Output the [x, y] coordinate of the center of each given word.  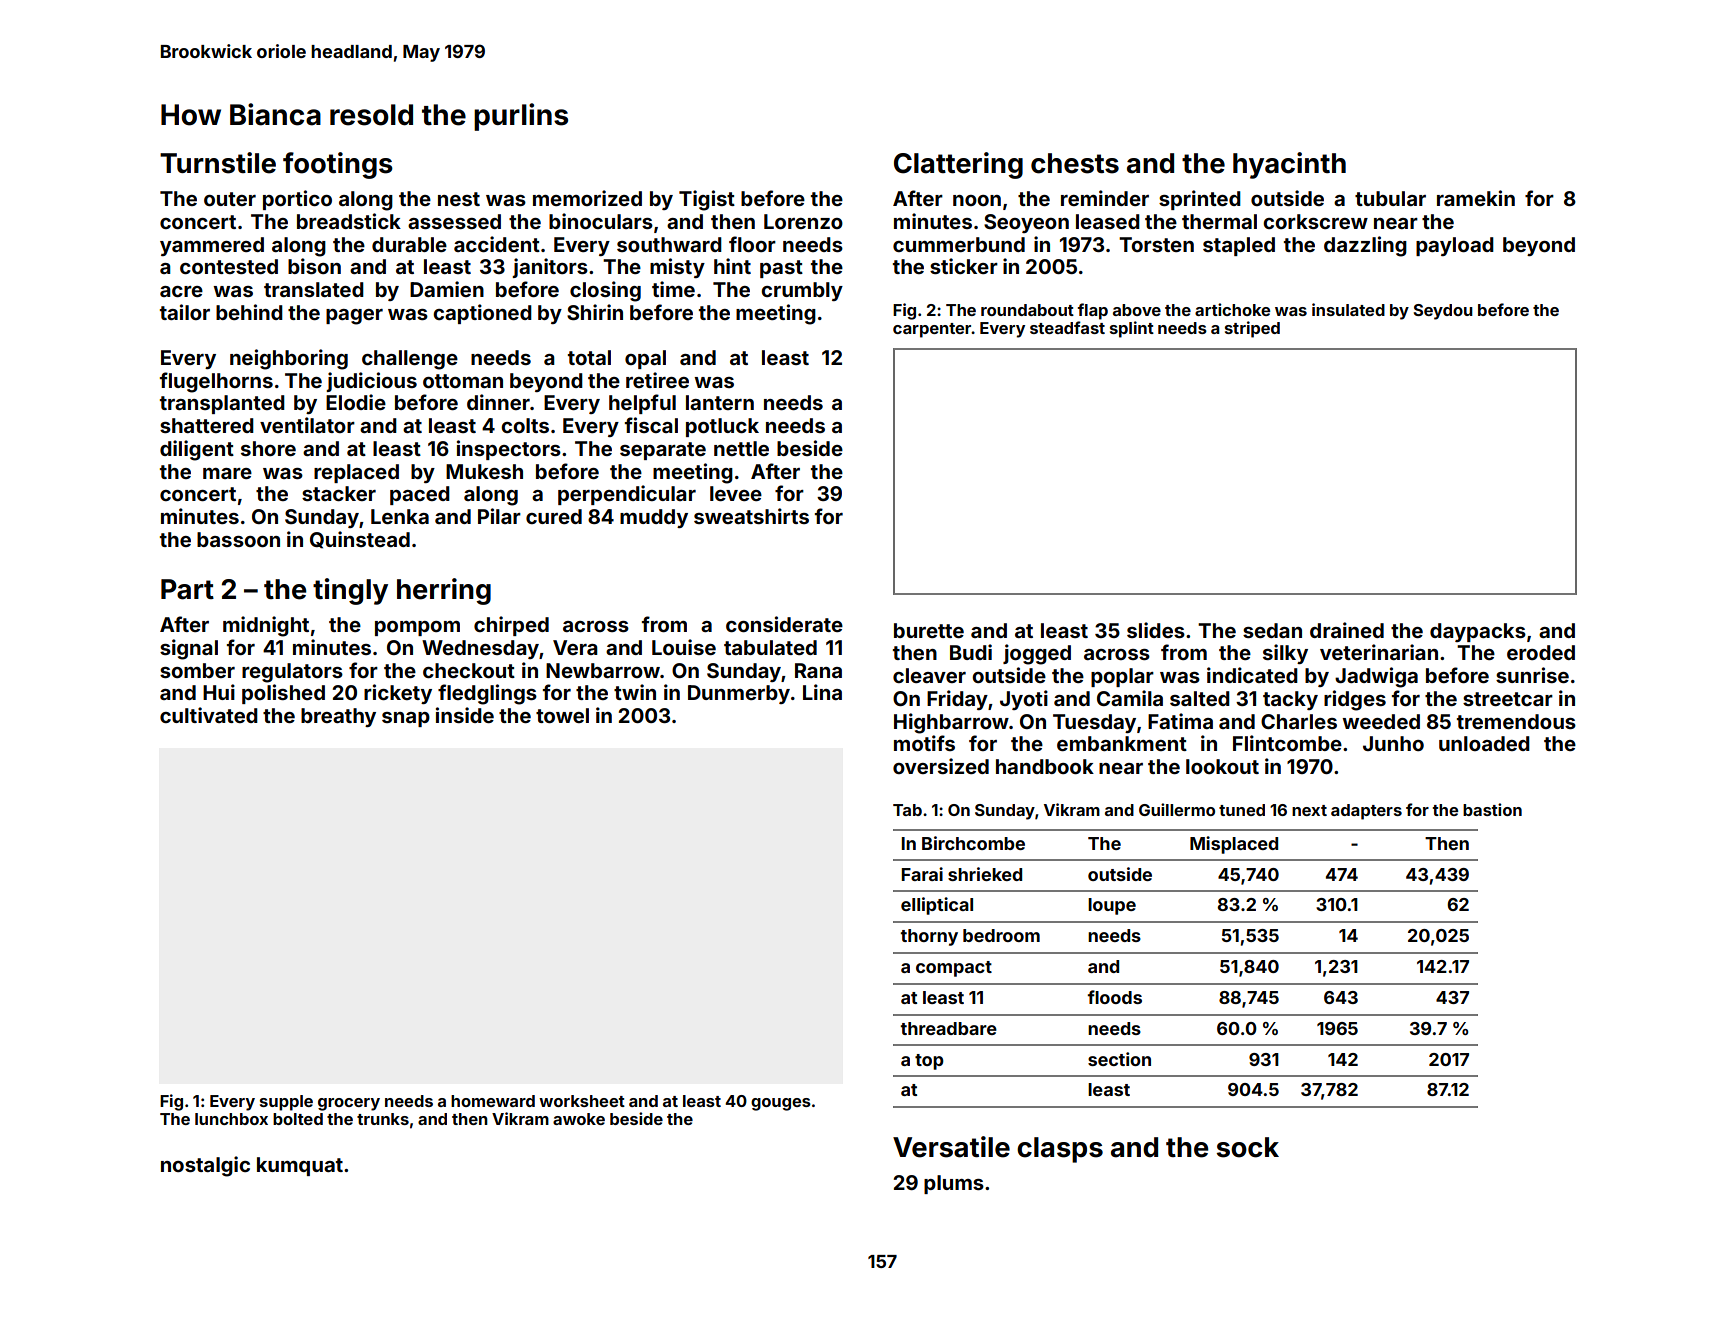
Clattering [958, 165]
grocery [349, 1104]
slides [1156, 630]
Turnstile [218, 163]
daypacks [1478, 632]
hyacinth [1289, 165]
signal [189, 649]
